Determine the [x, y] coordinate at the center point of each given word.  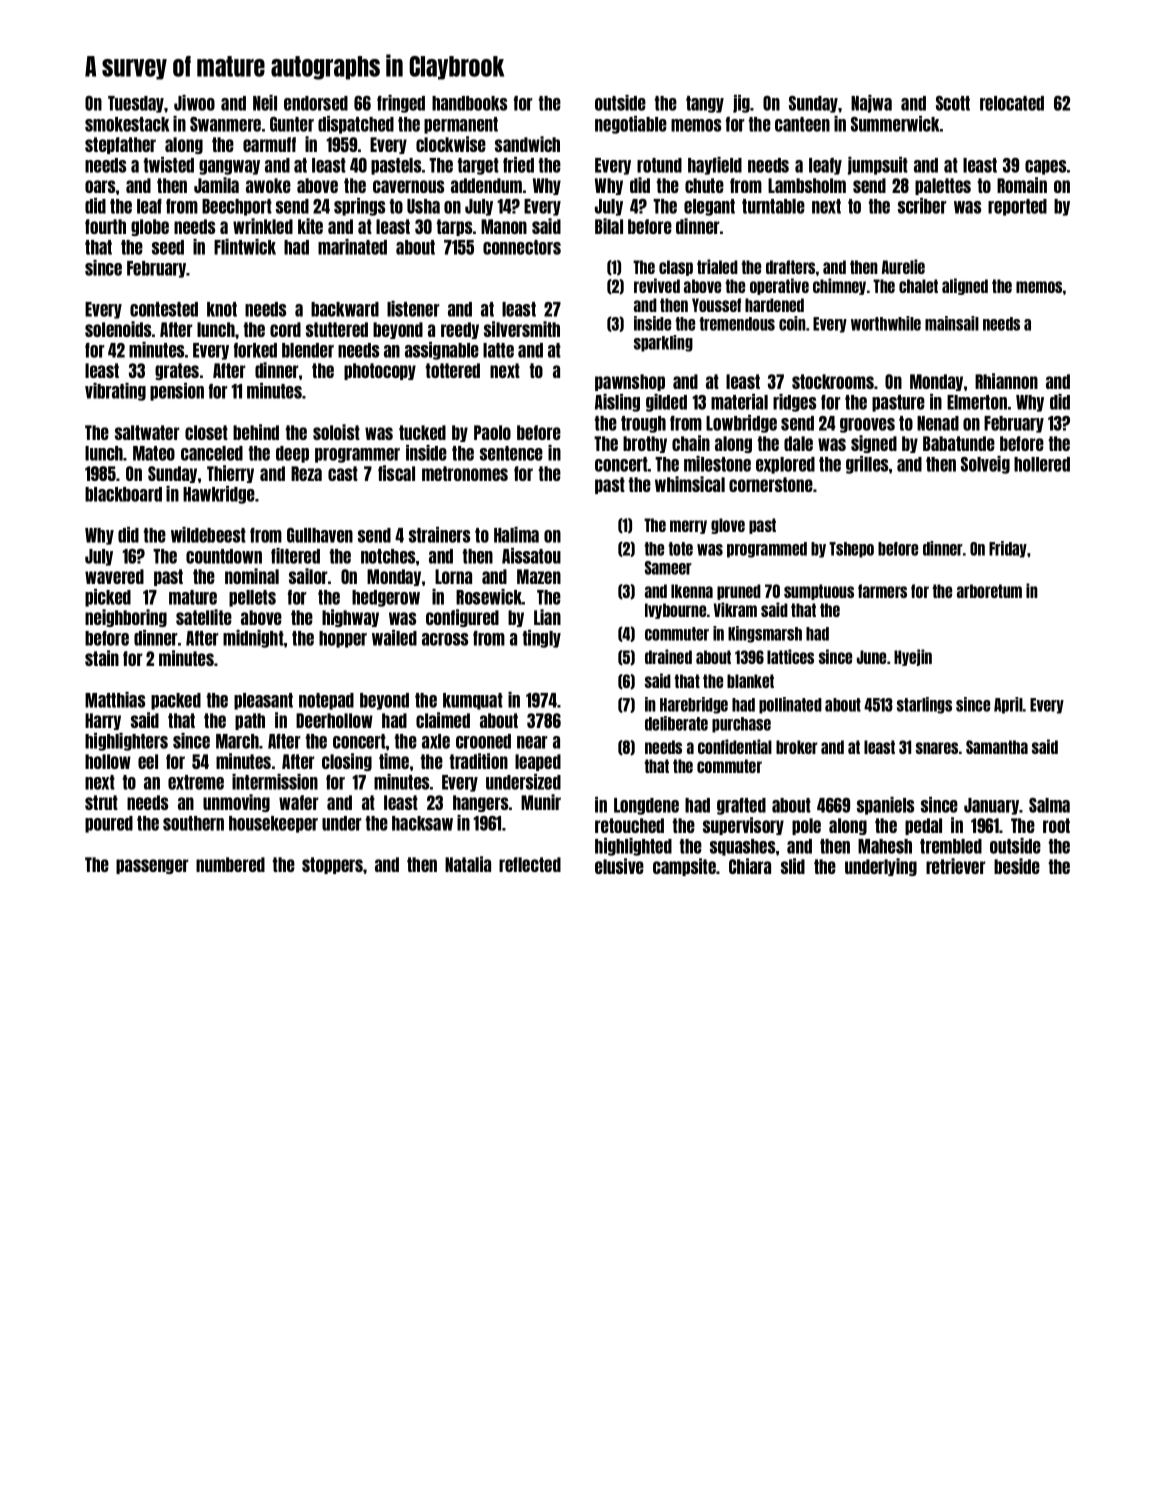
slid [793, 866]
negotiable [631, 125]
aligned [965, 286]
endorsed [316, 103]
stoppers [332, 865]
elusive [619, 866]
